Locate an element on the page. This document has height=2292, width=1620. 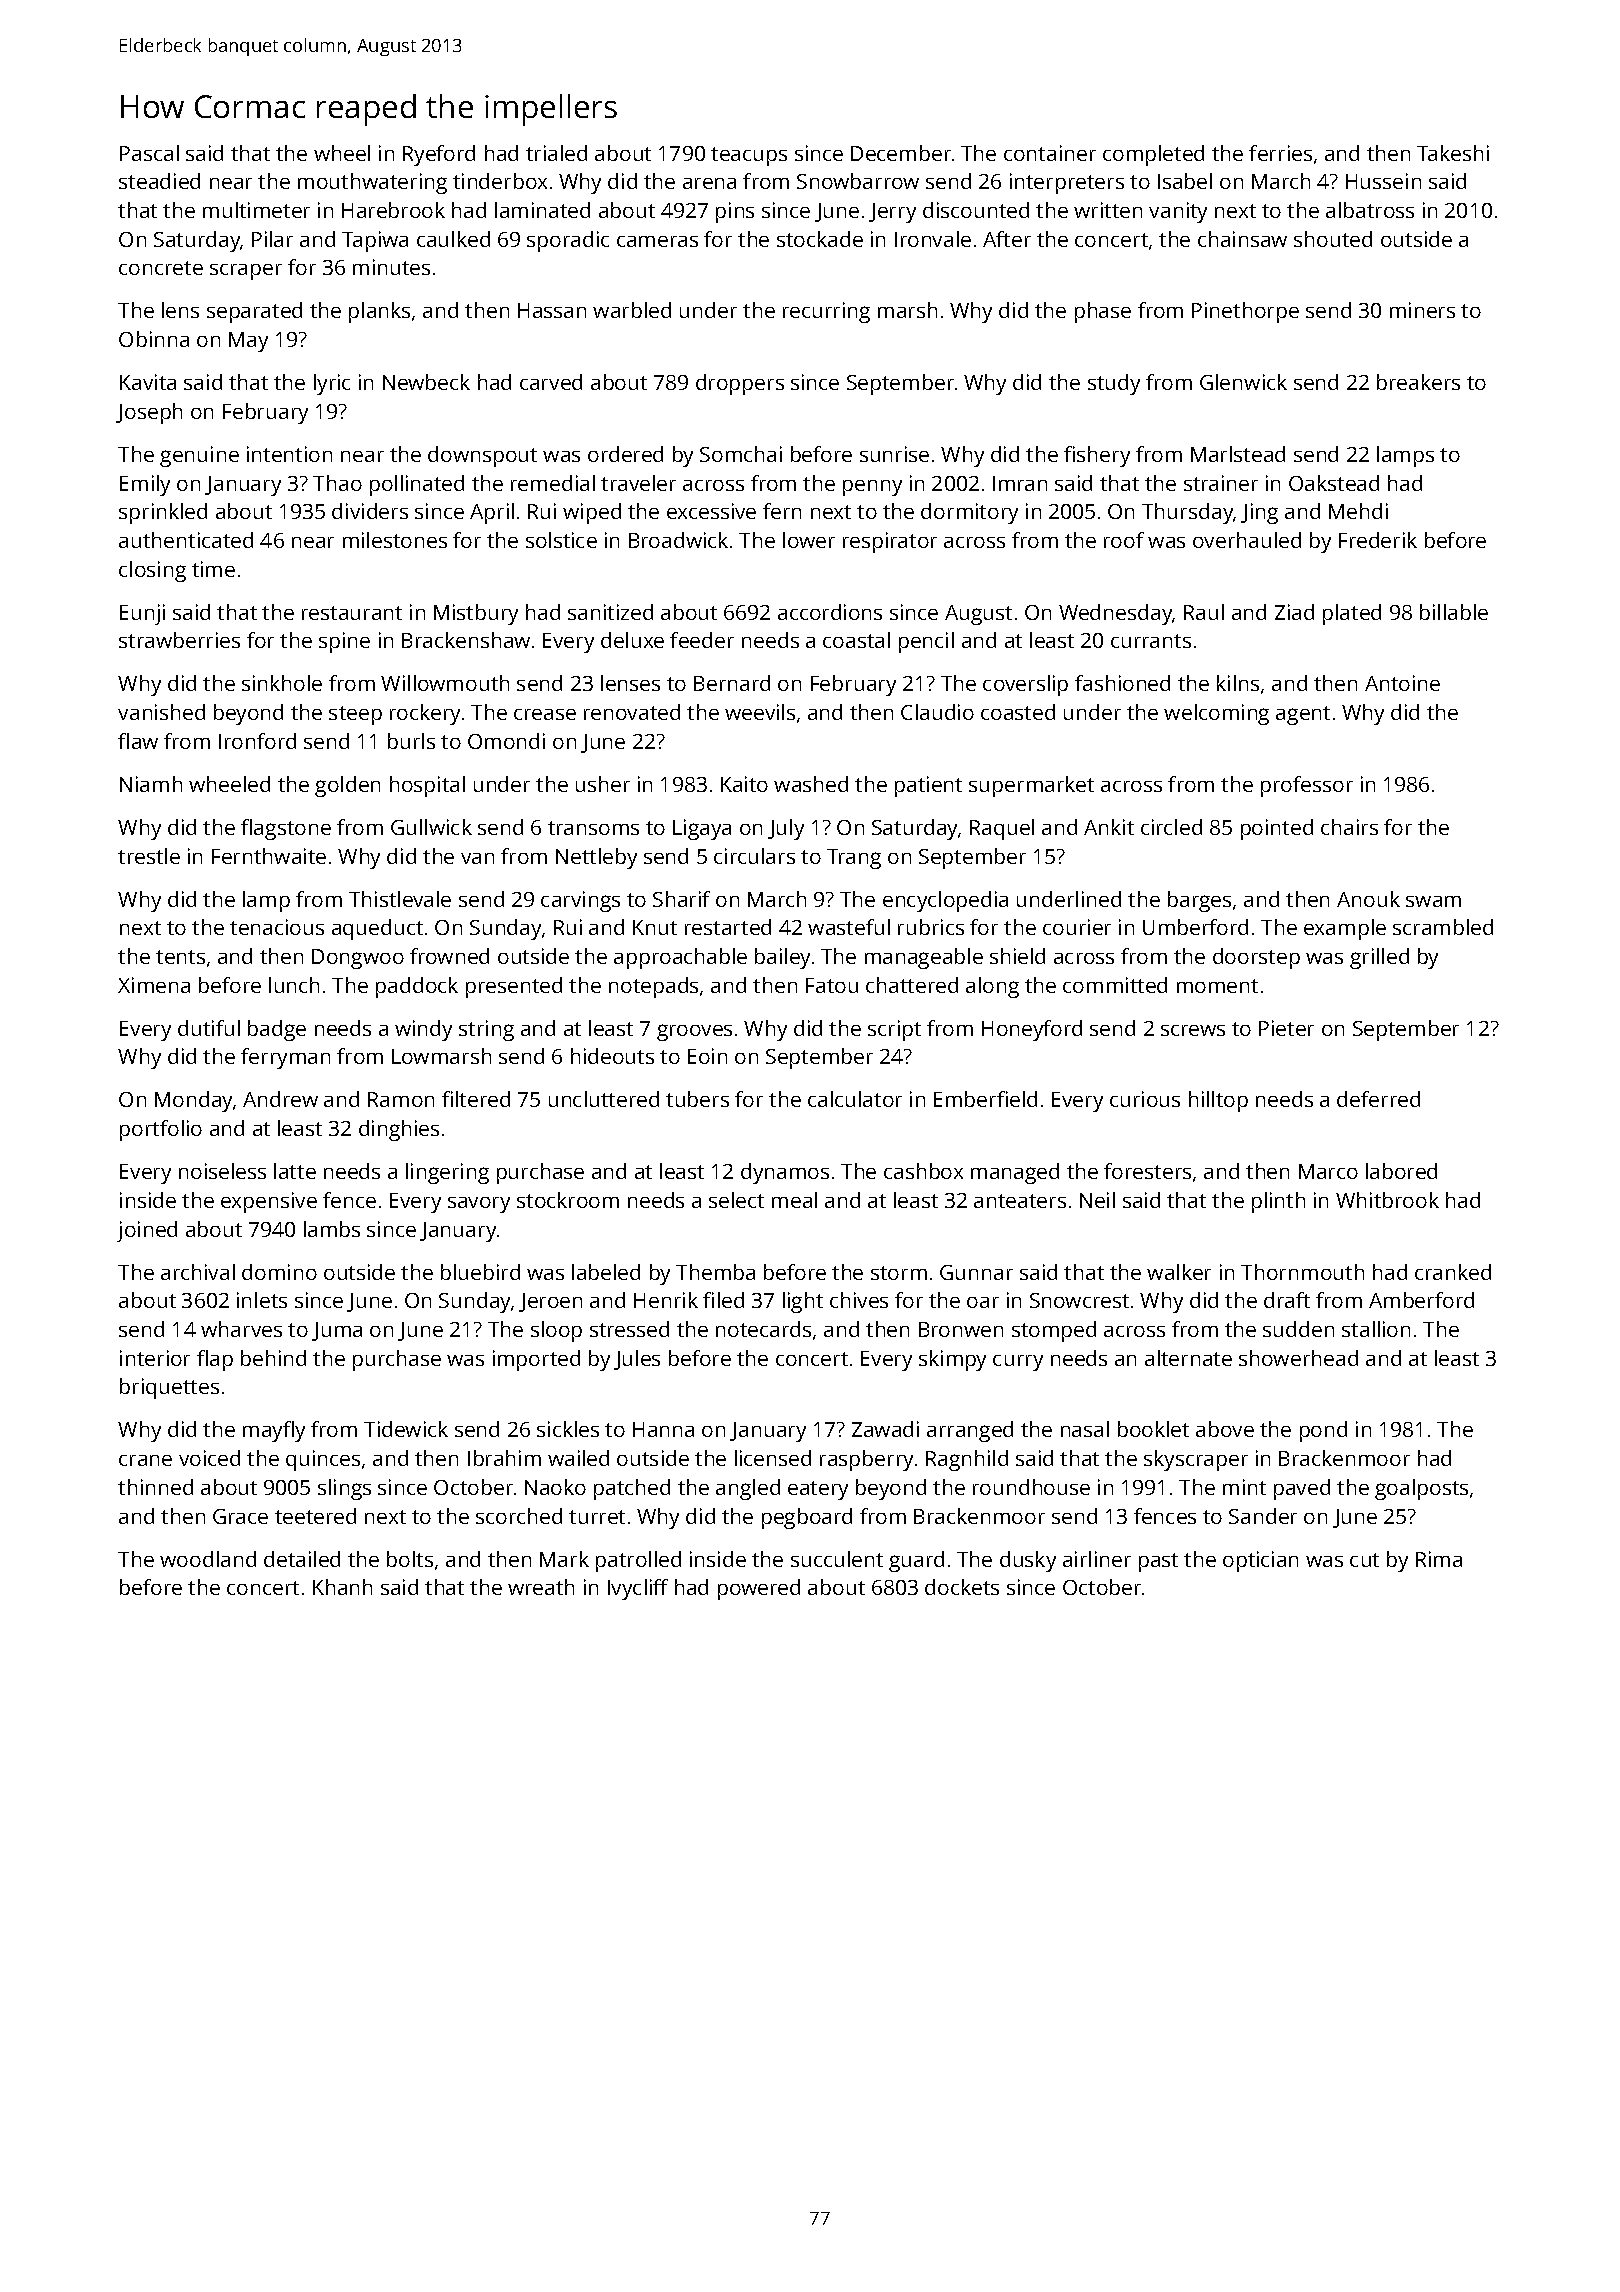
bluebird is located at coordinates (480, 1272).
